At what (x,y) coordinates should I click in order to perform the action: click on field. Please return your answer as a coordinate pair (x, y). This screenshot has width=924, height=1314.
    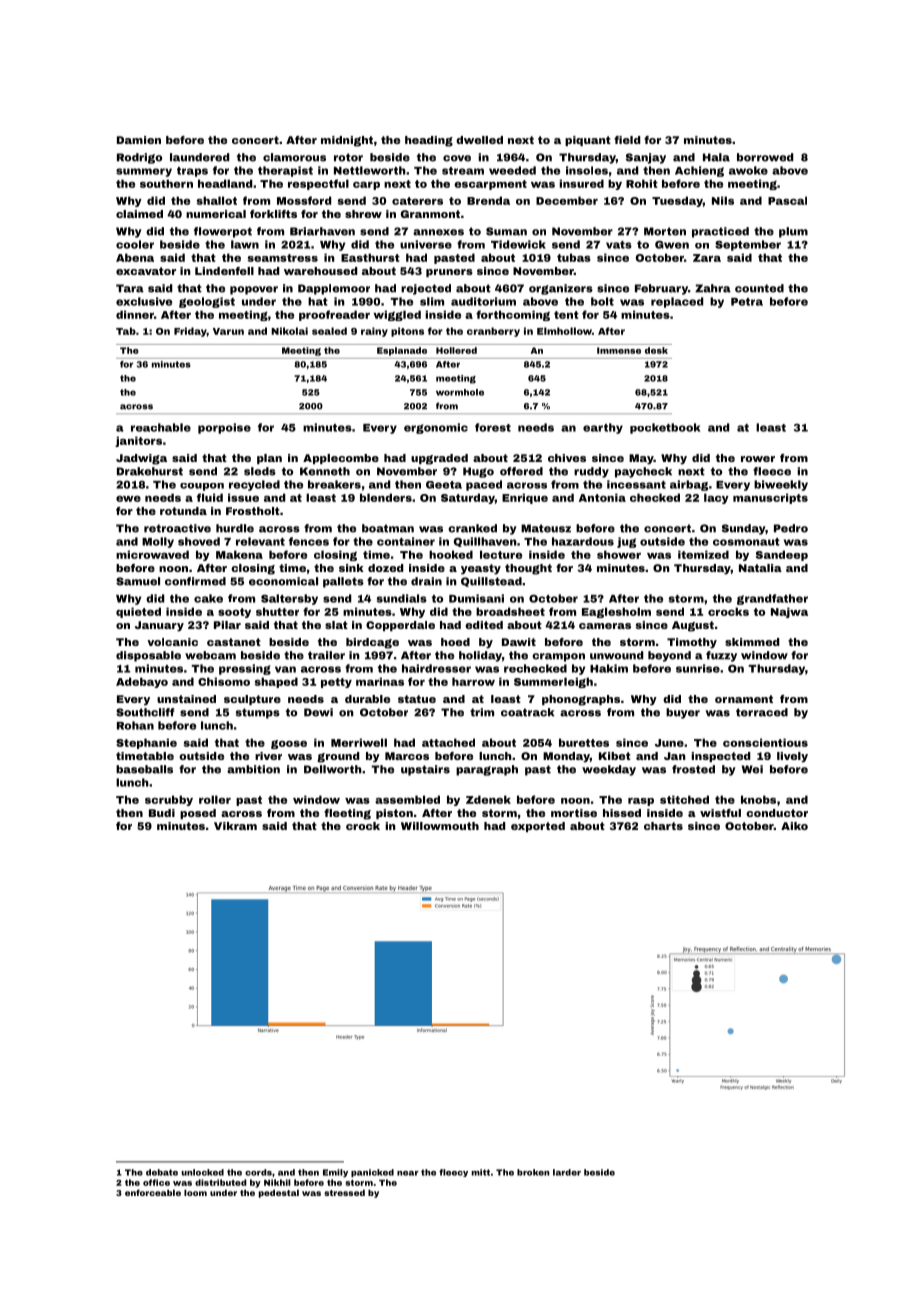
    Looking at the image, I should click on (627, 140).
